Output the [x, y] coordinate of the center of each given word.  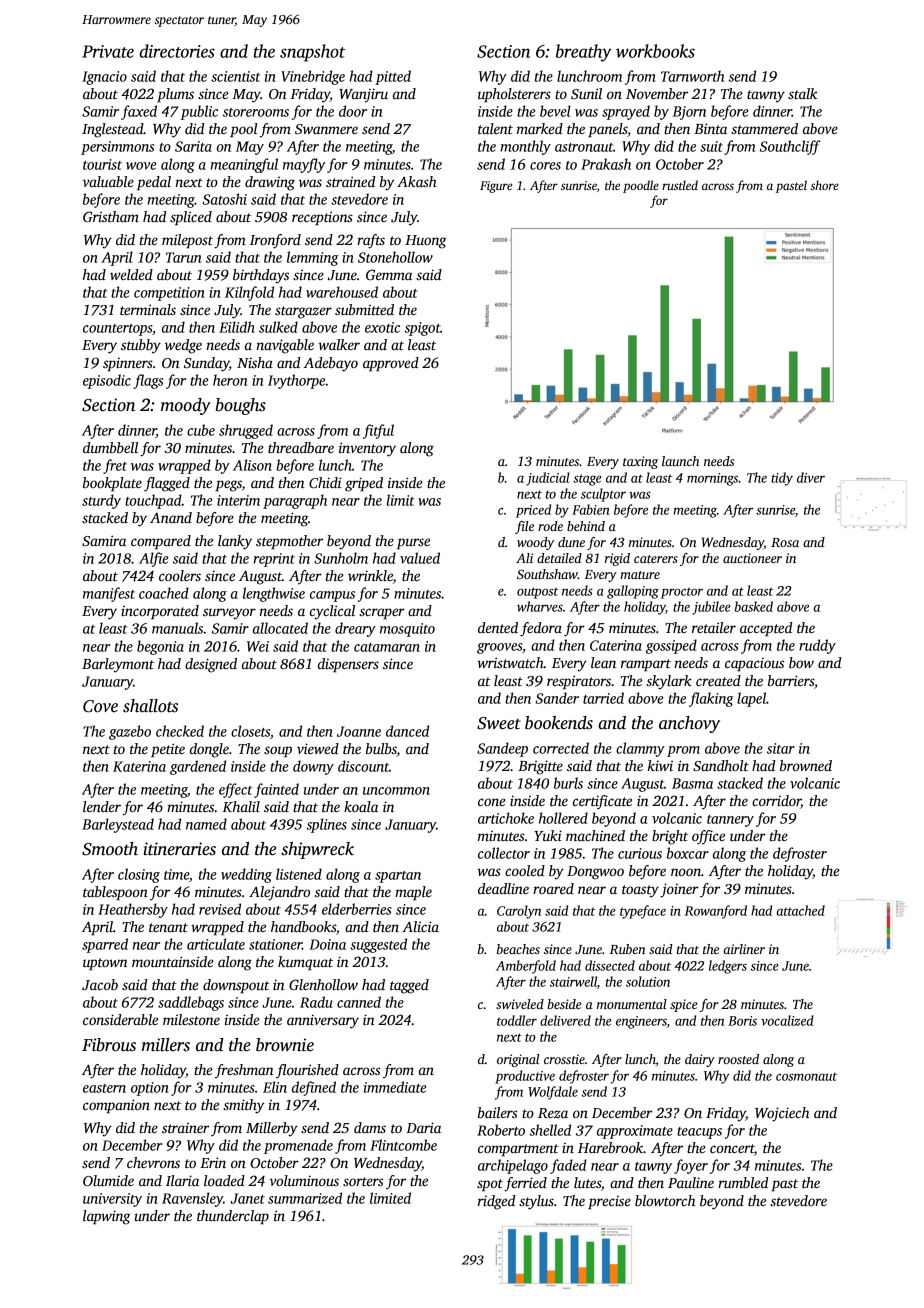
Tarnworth [692, 76]
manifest [109, 594]
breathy [584, 53]
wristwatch [510, 662]
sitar [781, 748]
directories [177, 51]
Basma [692, 783]
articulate [216, 944]
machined [595, 835]
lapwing [106, 1217]
